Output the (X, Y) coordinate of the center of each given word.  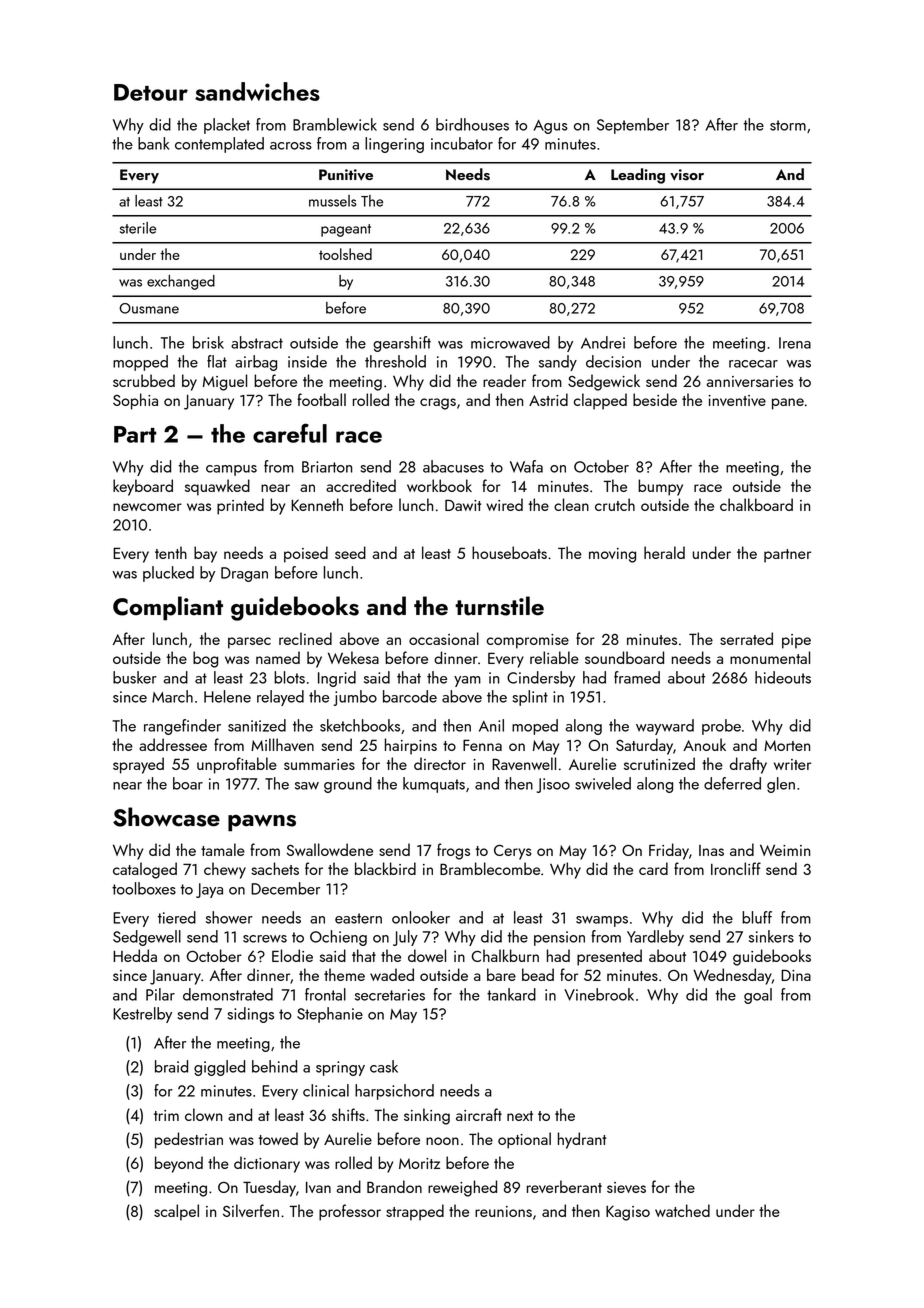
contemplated (219, 145)
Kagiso (628, 1213)
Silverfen (251, 1210)
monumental (770, 657)
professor (350, 1212)
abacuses (453, 466)
